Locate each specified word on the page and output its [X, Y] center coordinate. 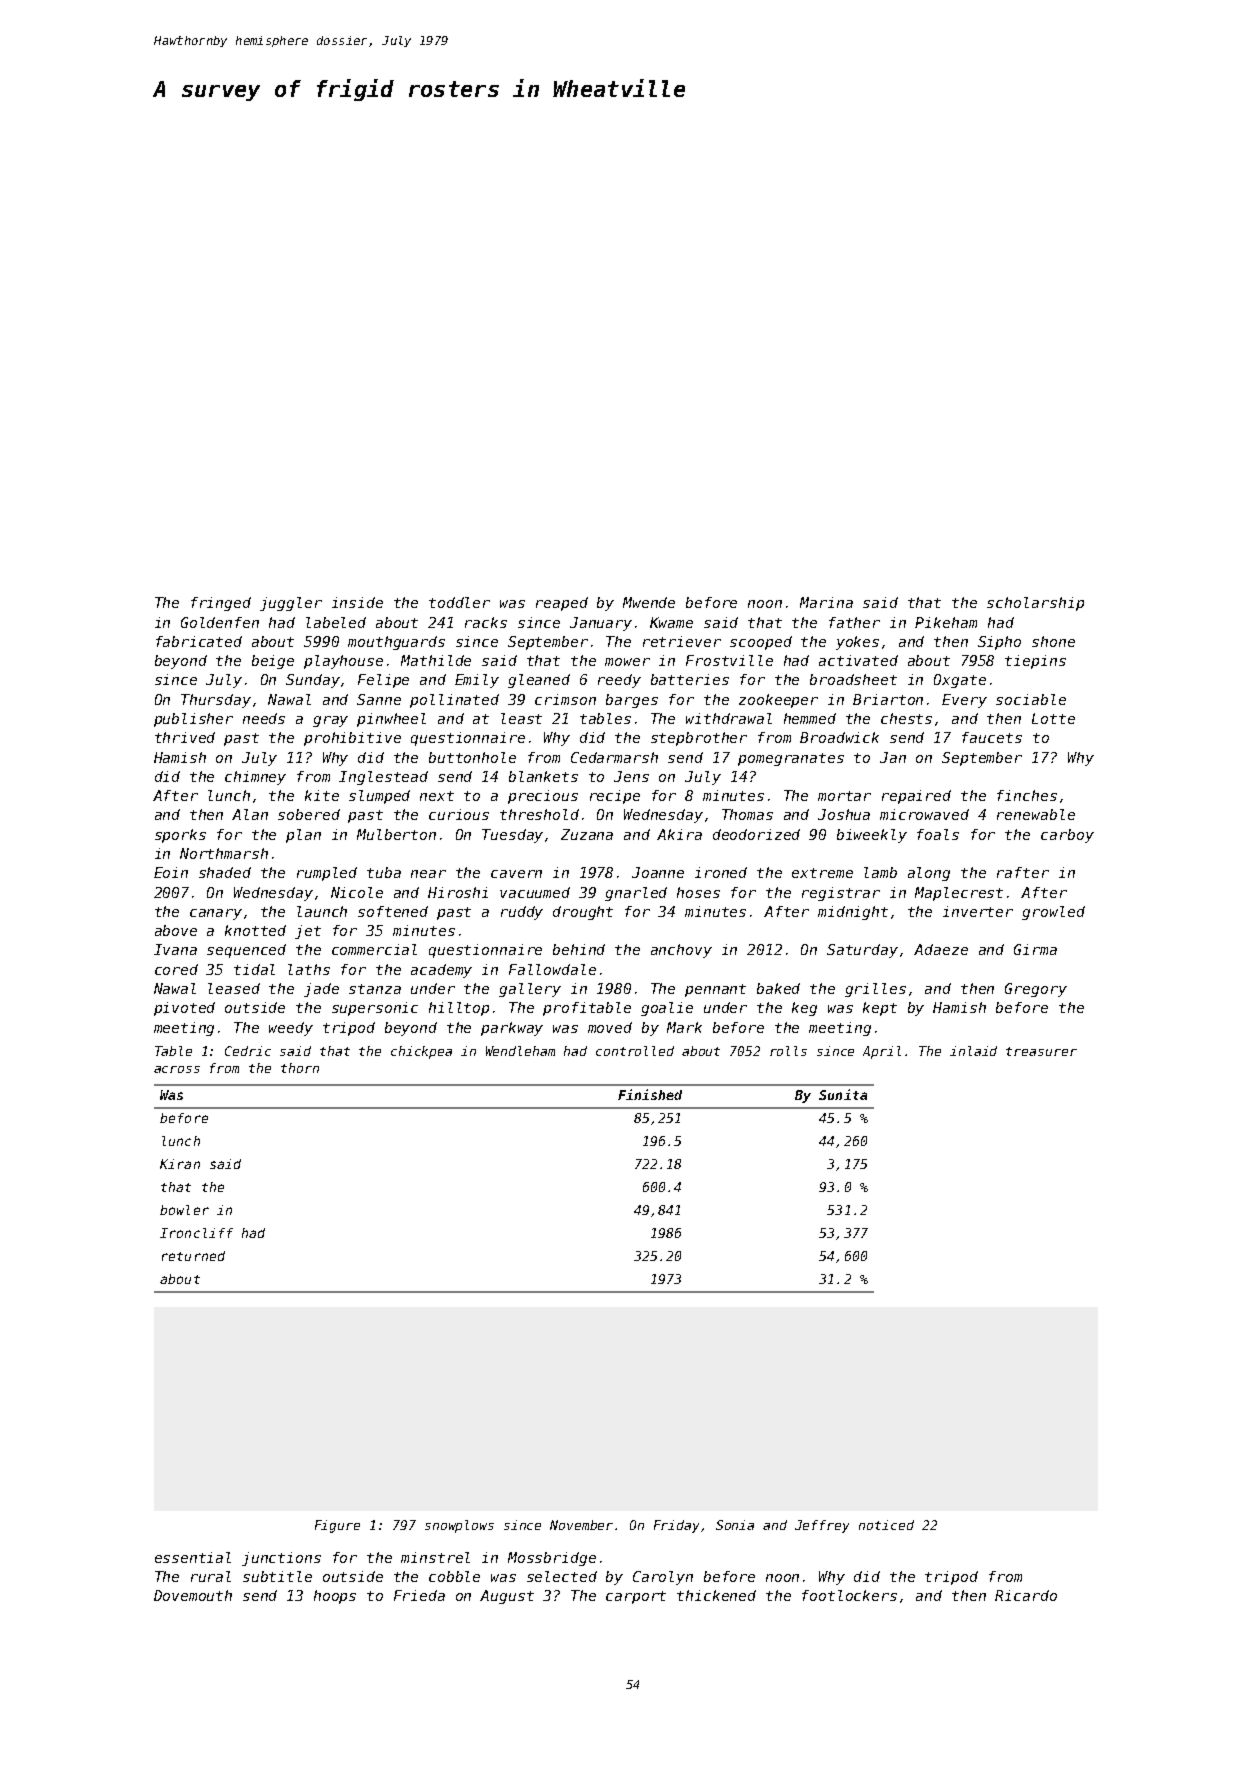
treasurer [1041, 1051]
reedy [619, 681]
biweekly [872, 836]
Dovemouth [193, 1595]
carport [636, 1597]
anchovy [681, 951]
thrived [185, 737]
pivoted [184, 1009]
